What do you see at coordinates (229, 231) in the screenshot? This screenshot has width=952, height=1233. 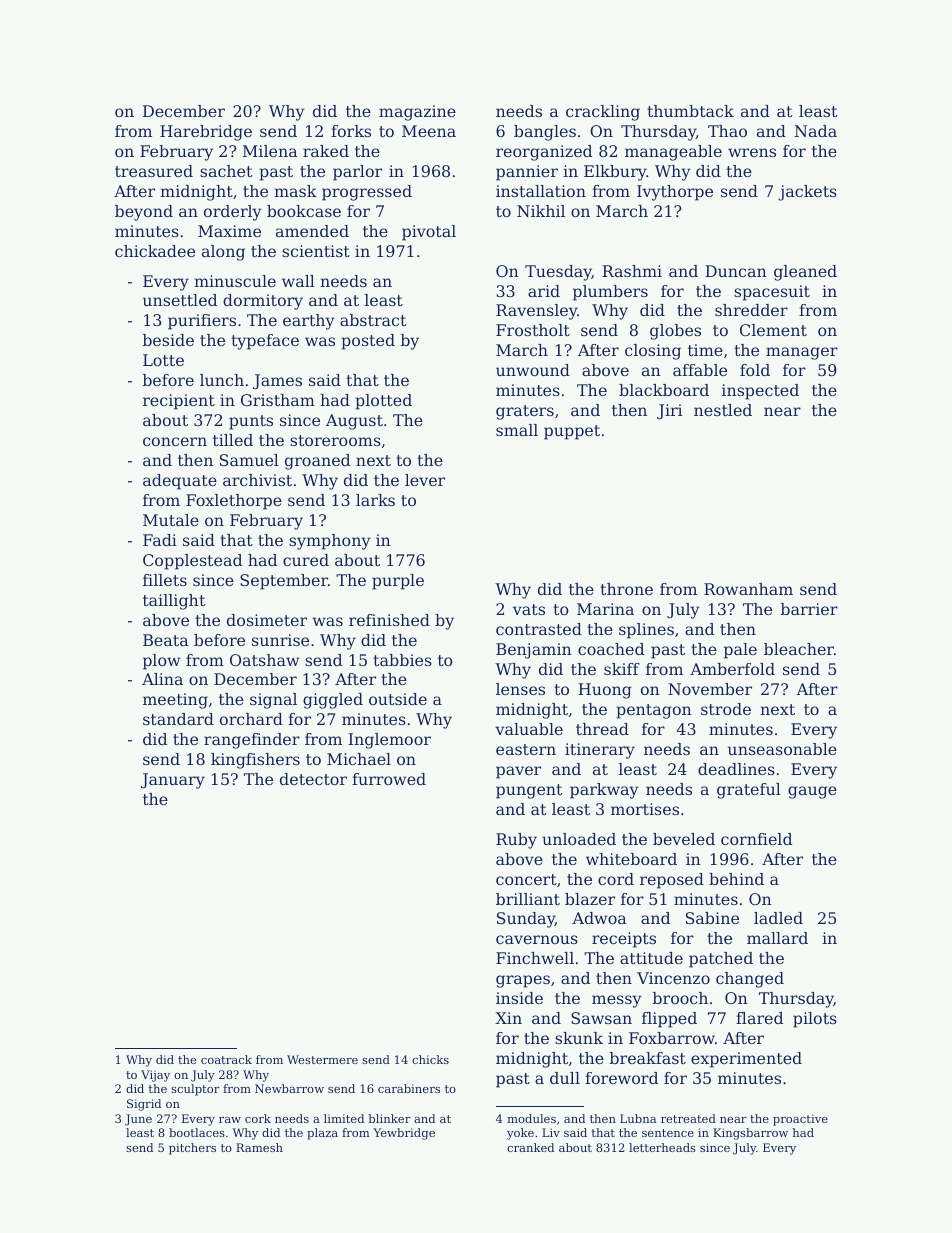 I see `Maxime` at bounding box center [229, 231].
